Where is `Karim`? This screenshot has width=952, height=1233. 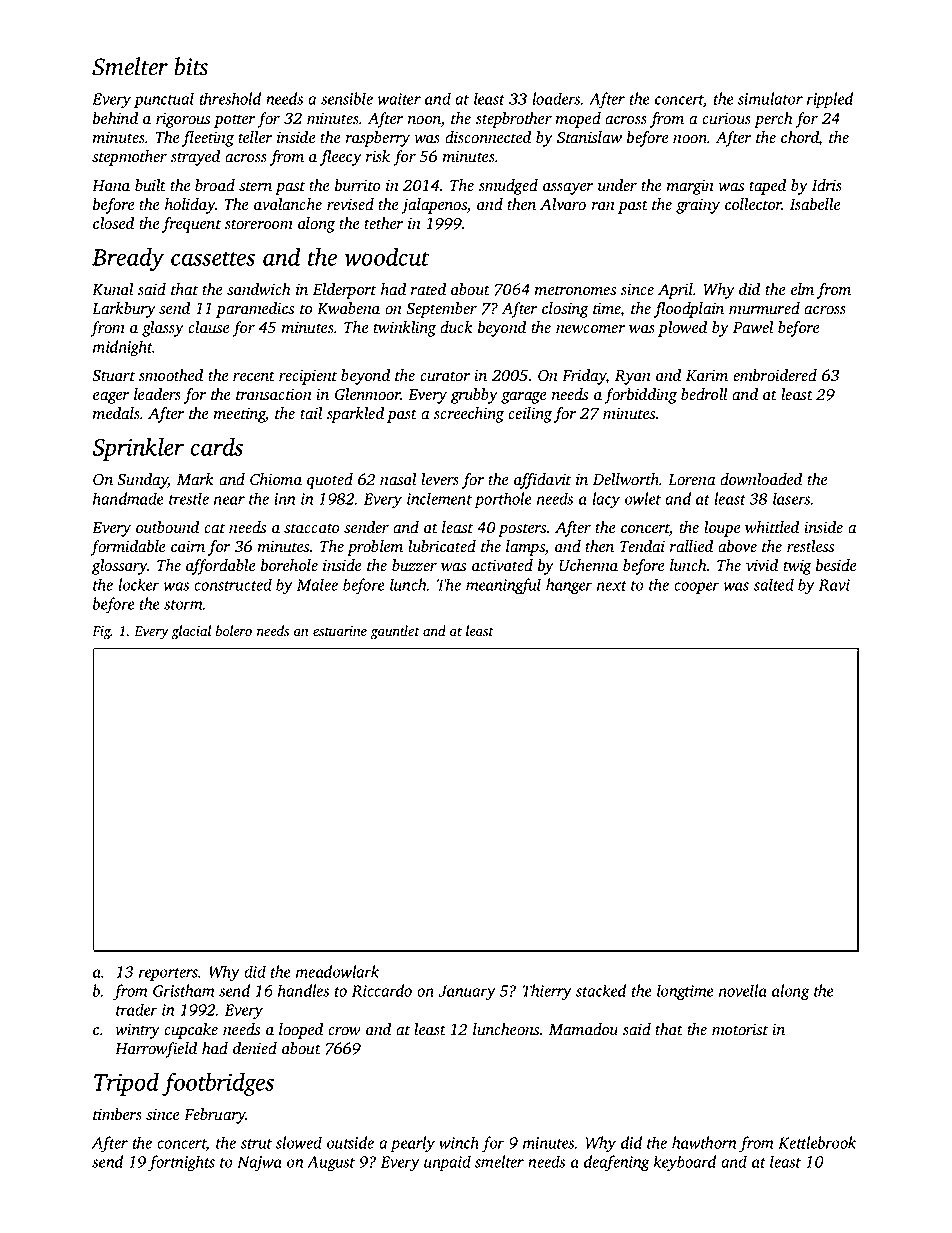 Karim is located at coordinates (707, 375).
